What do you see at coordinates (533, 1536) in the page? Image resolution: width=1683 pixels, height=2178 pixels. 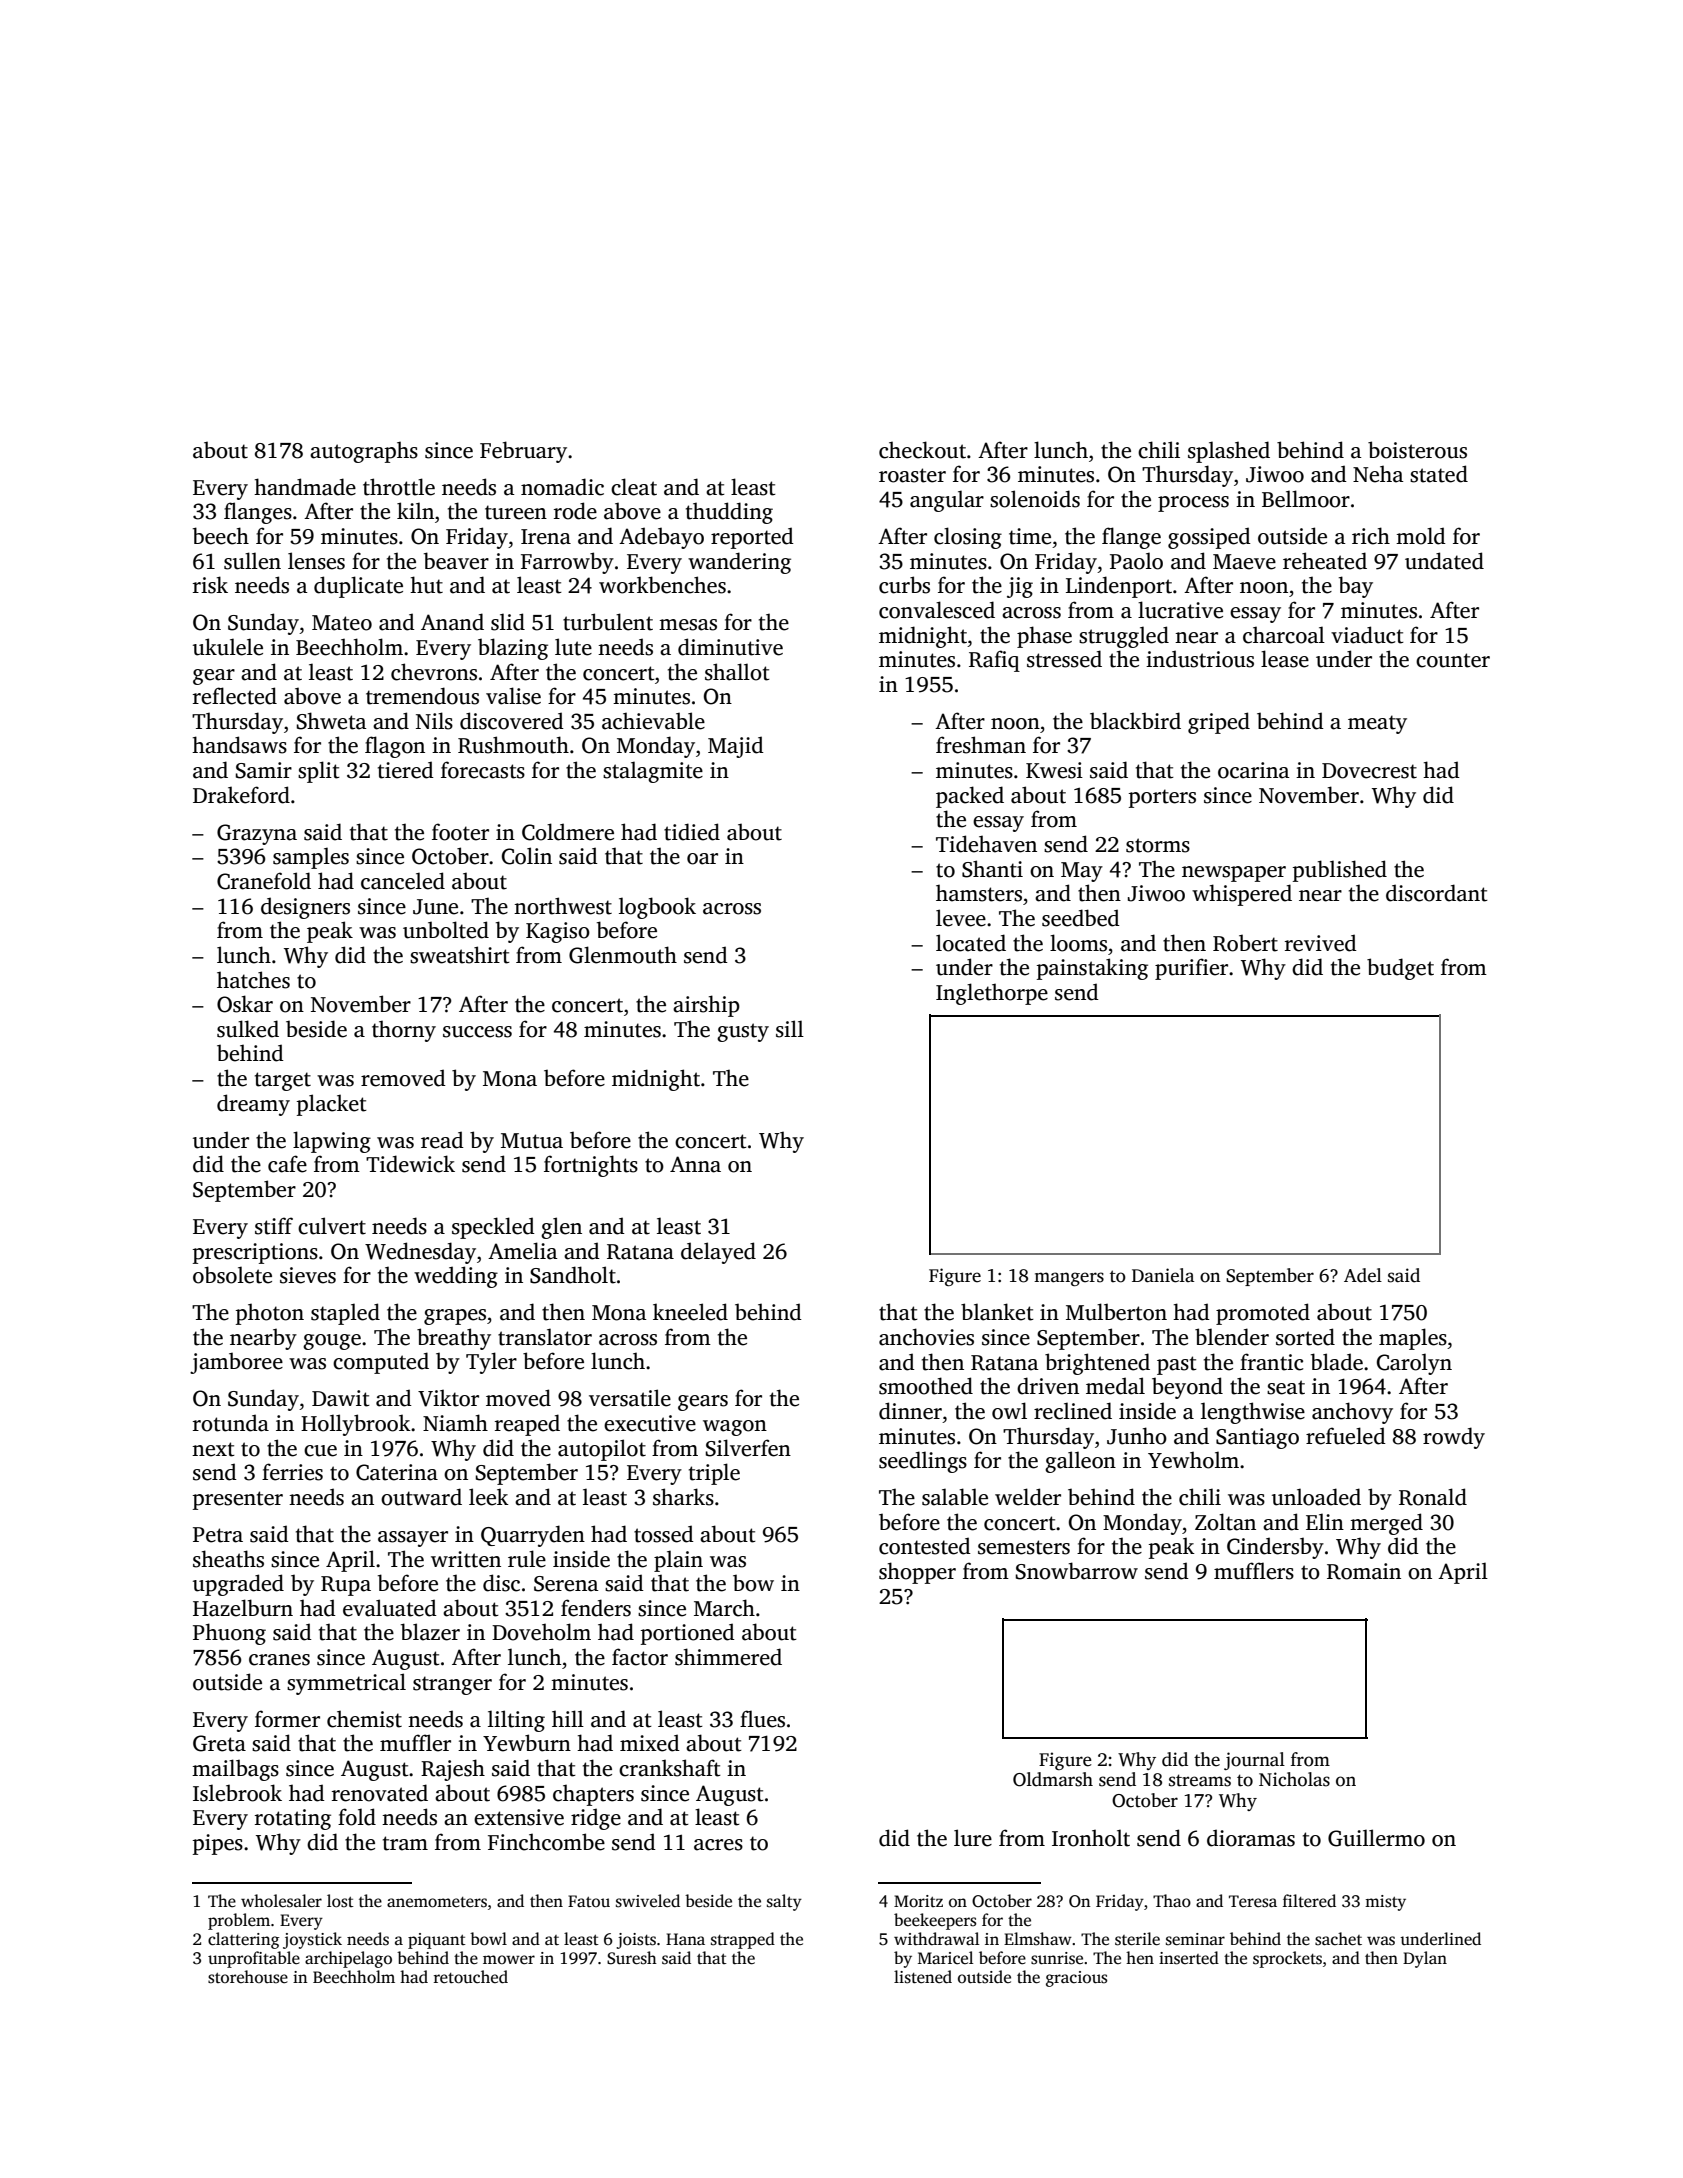 I see `Quarryden` at bounding box center [533, 1536].
